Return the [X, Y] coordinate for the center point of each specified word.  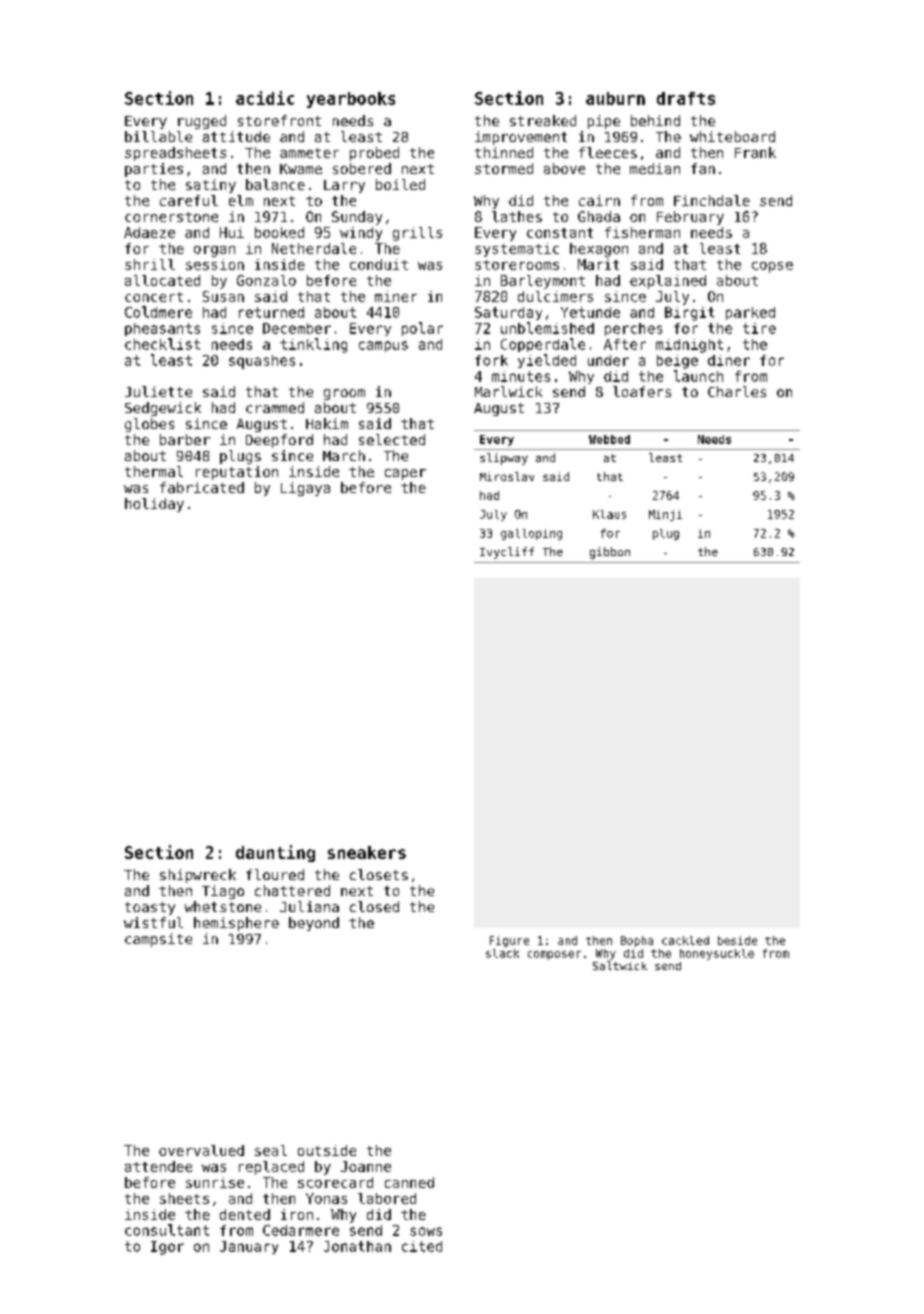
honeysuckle [717, 954]
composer [554, 955]
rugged [202, 122]
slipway [504, 459]
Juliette [158, 391]
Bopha [637, 941]
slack [502, 953]
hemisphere [236, 924]
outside [327, 1150]
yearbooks [351, 100]
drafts [686, 98]
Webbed [609, 439]
